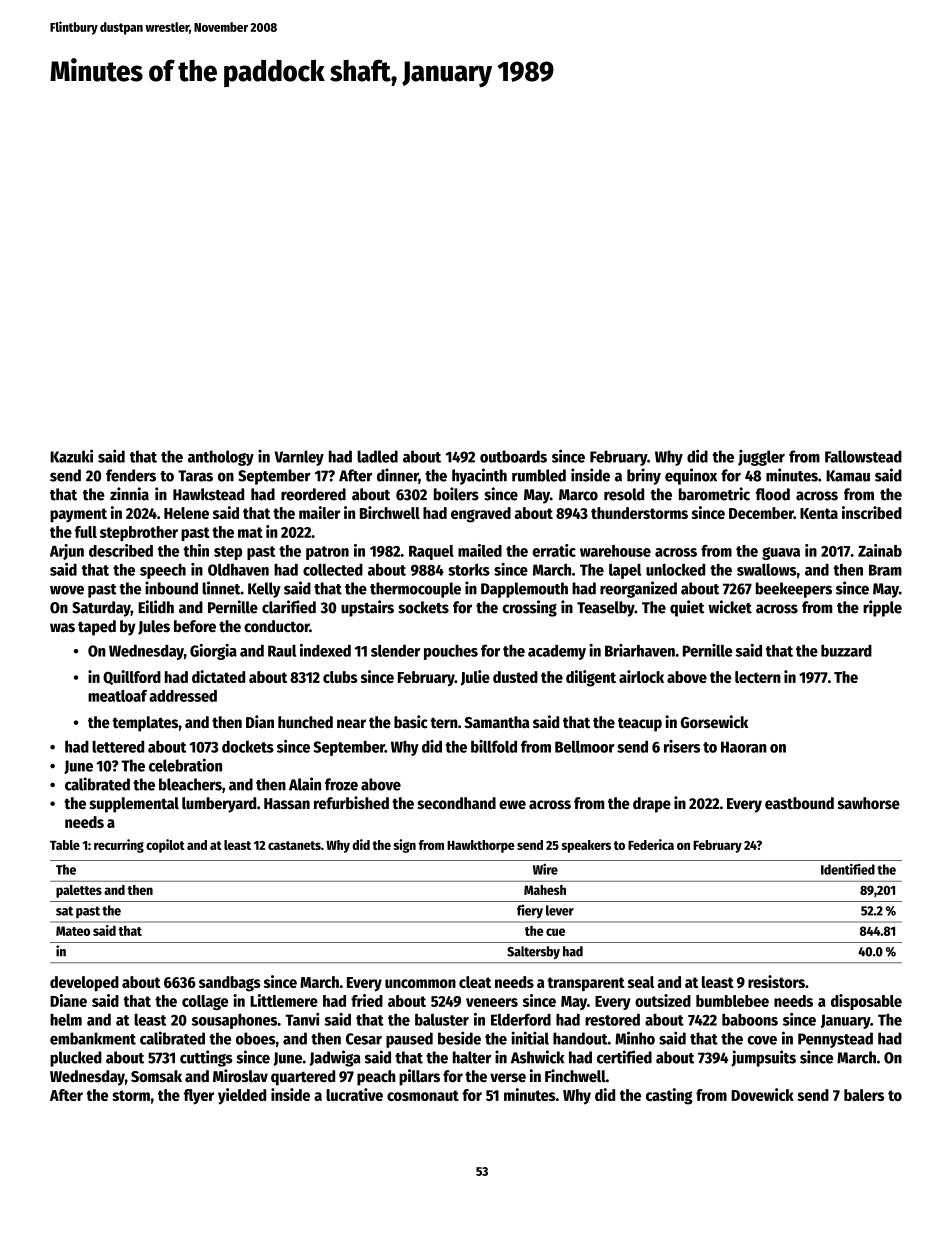  I want to click on Samantha, so click(497, 722).
